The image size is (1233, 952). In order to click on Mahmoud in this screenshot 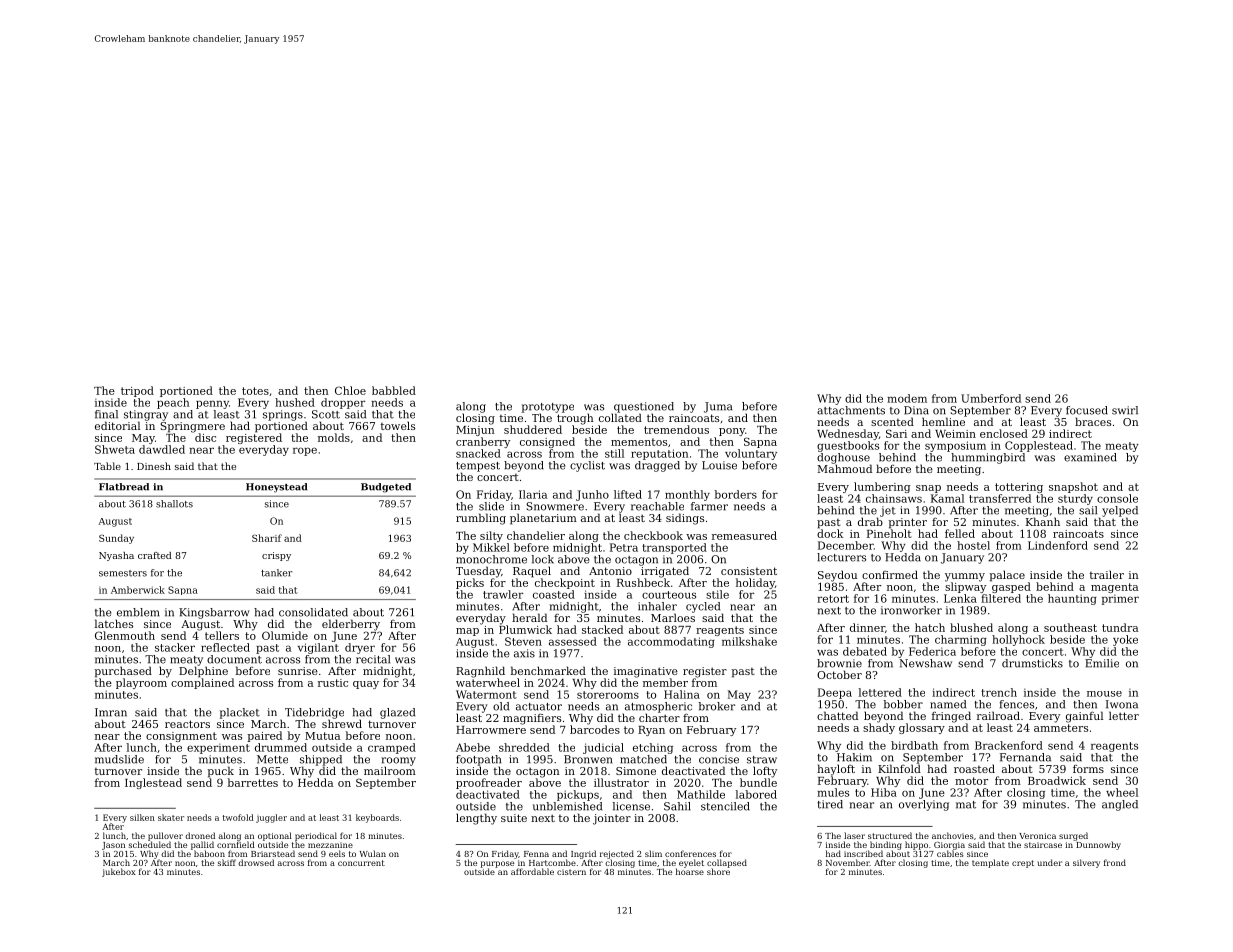, I will do `click(844, 468)`.
